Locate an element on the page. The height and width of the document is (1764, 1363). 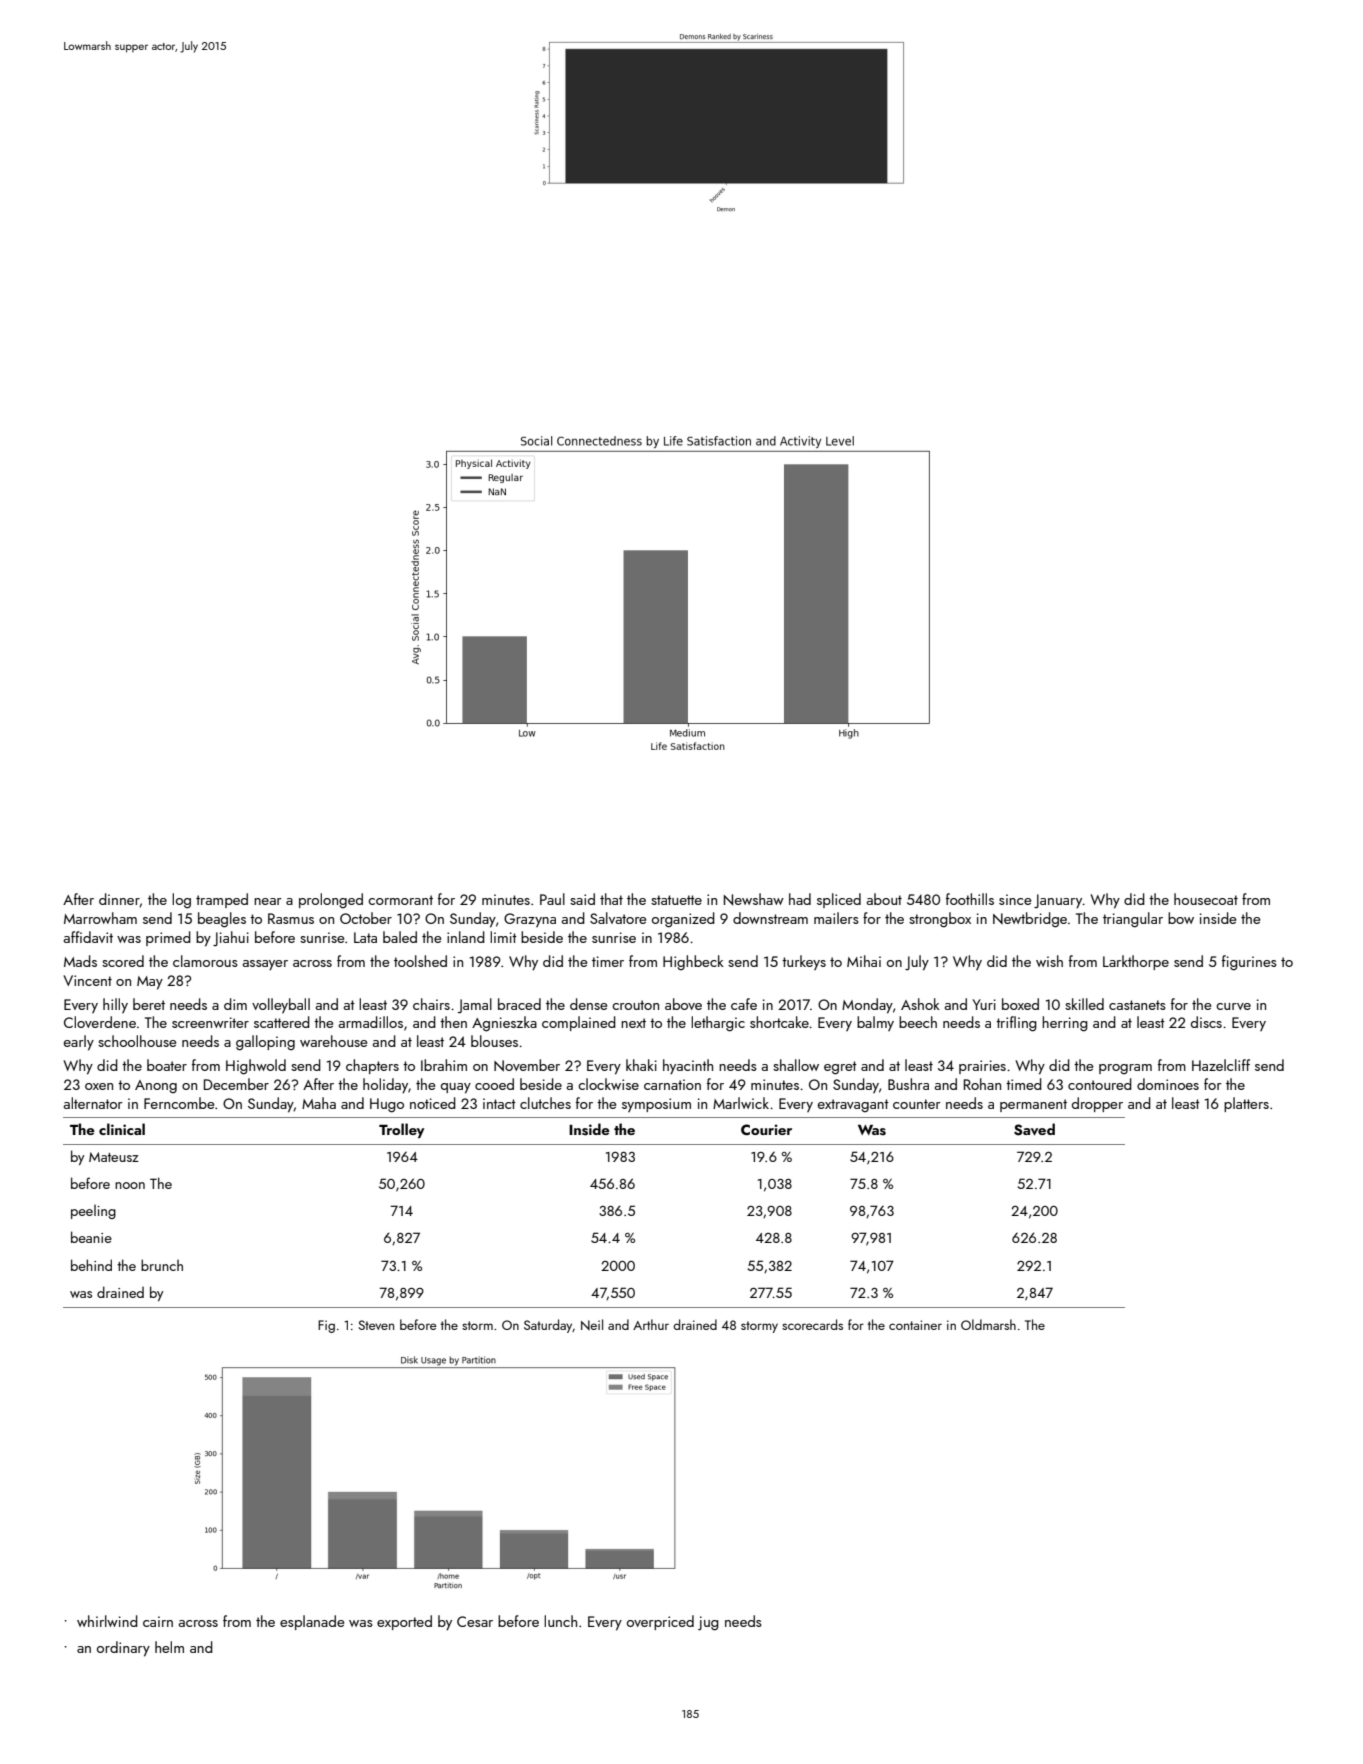
jug is located at coordinates (708, 1623).
